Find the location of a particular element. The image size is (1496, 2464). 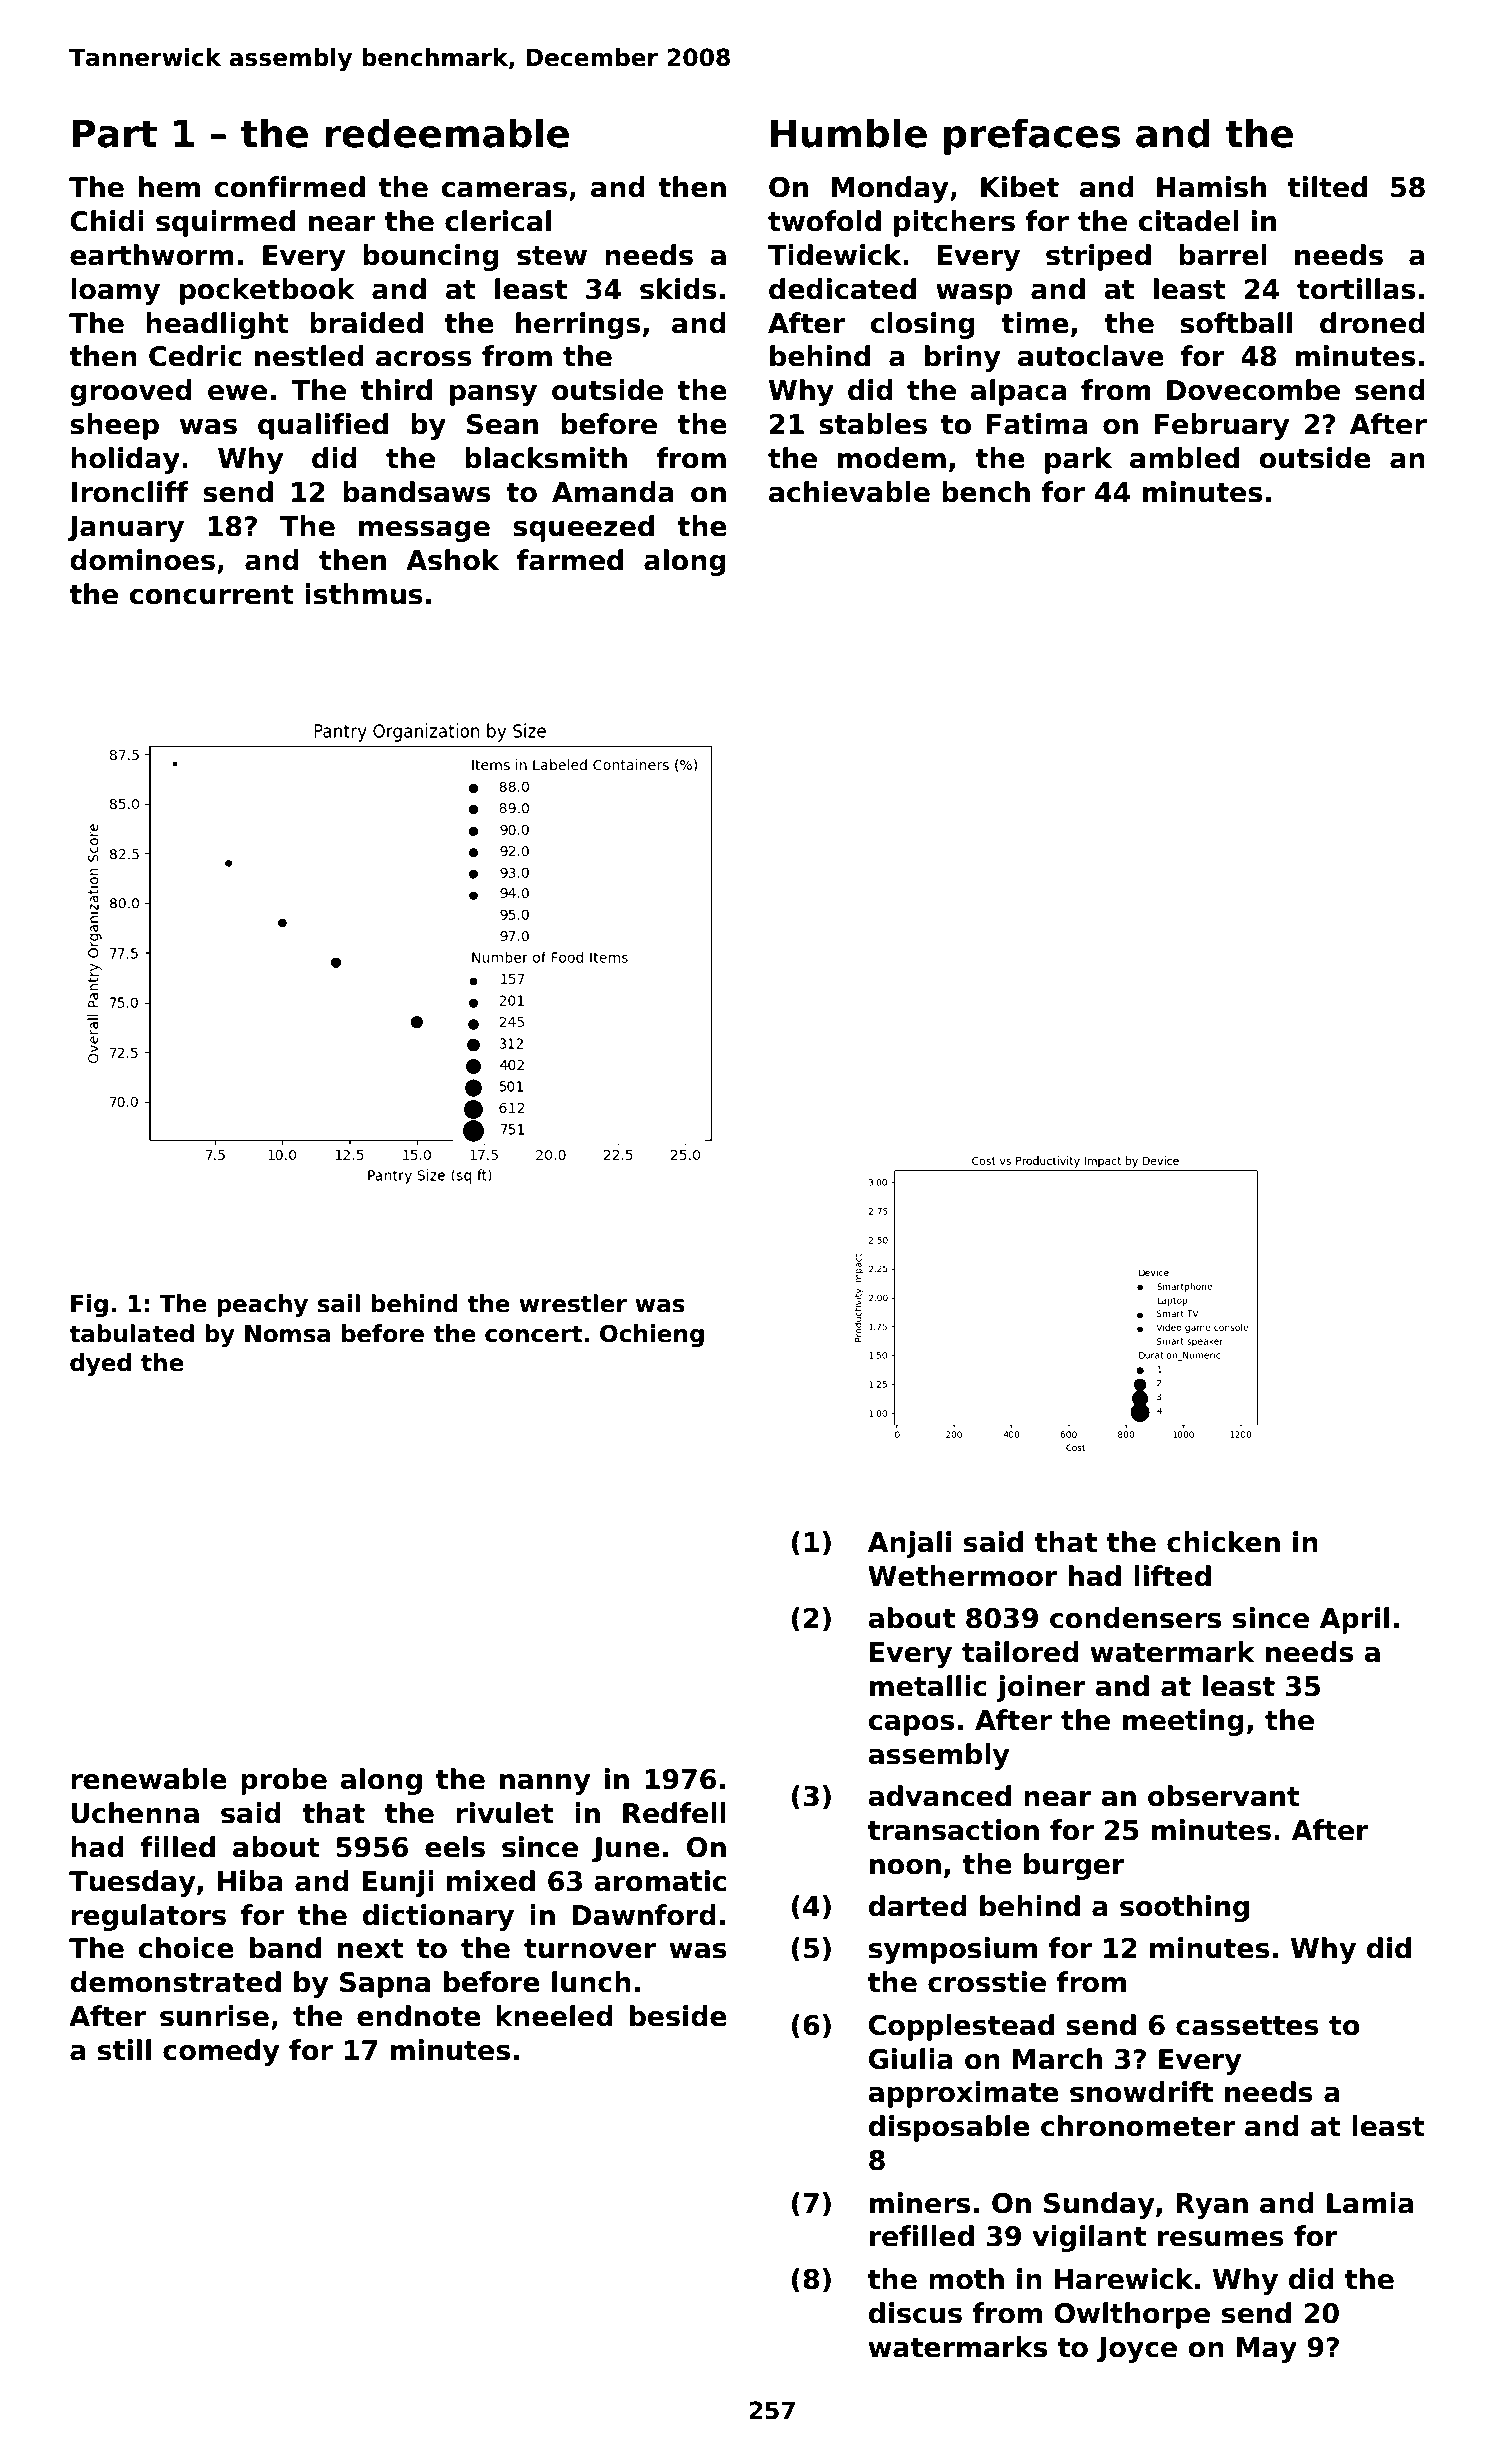

citadel is located at coordinates (1188, 221).
